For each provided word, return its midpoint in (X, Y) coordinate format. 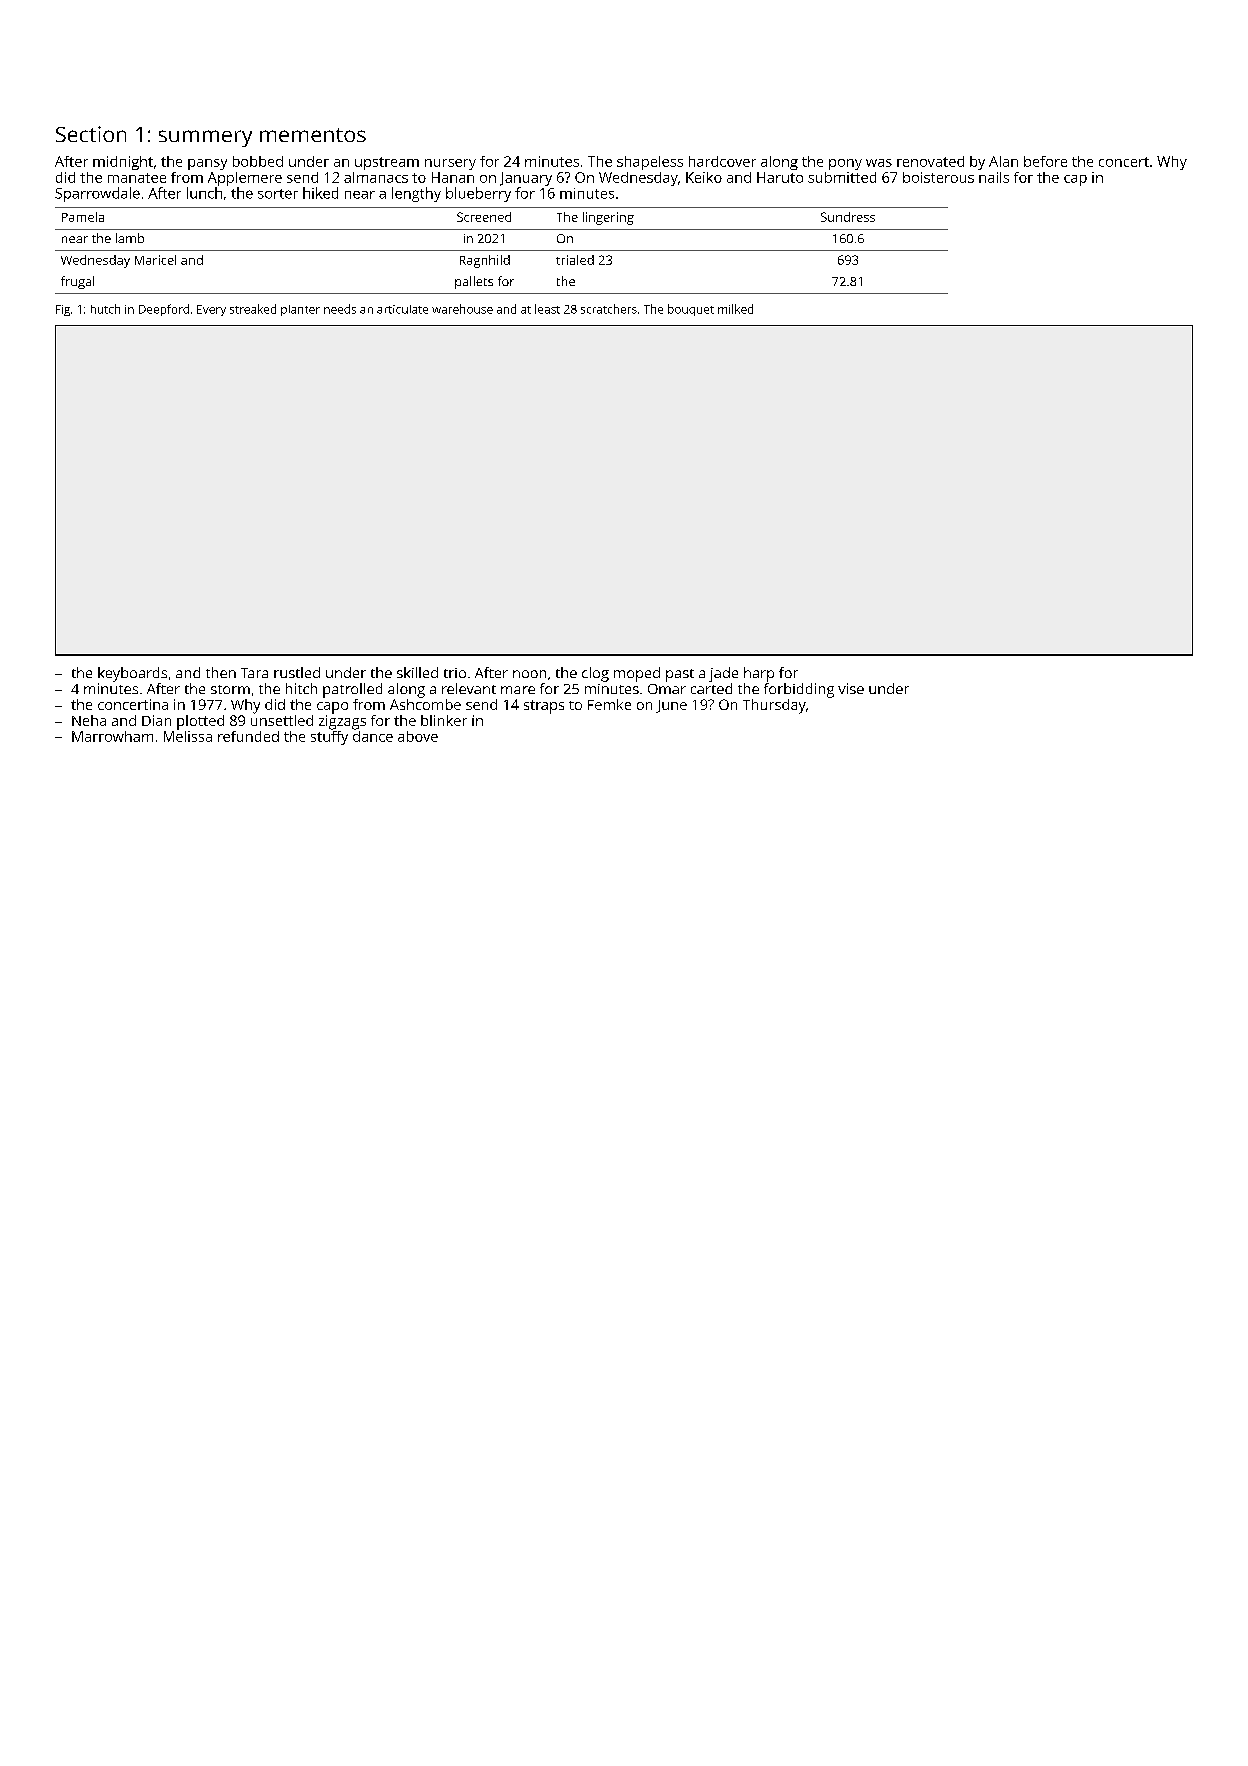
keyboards (132, 674)
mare (518, 690)
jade (723, 674)
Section (91, 134)
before (1045, 161)
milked (735, 309)
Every (211, 310)
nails (994, 177)
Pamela (83, 217)
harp (759, 674)
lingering (608, 218)
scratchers (609, 309)
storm (230, 689)
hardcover (722, 161)
